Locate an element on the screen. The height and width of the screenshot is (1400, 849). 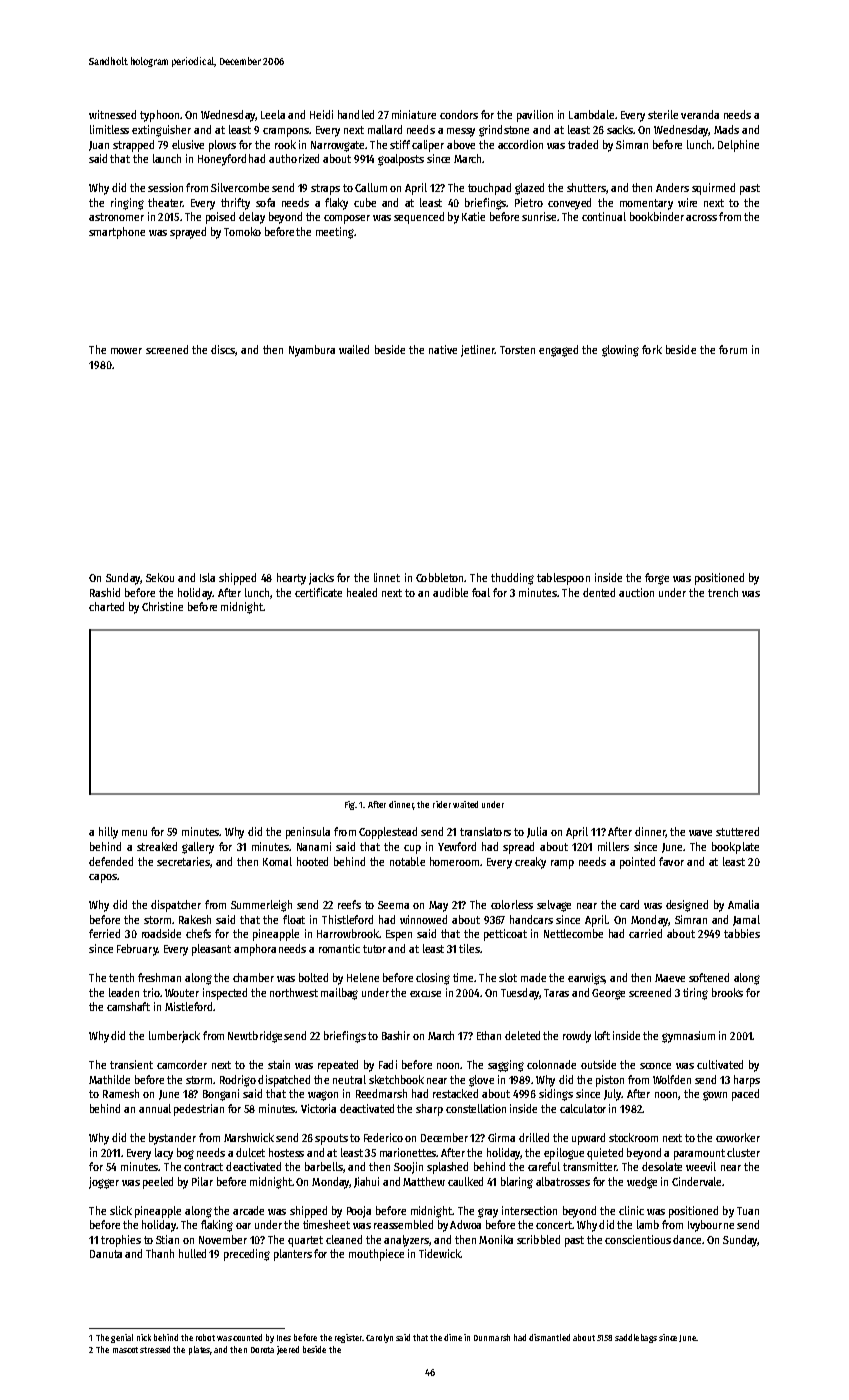
coworker is located at coordinates (738, 1137).
